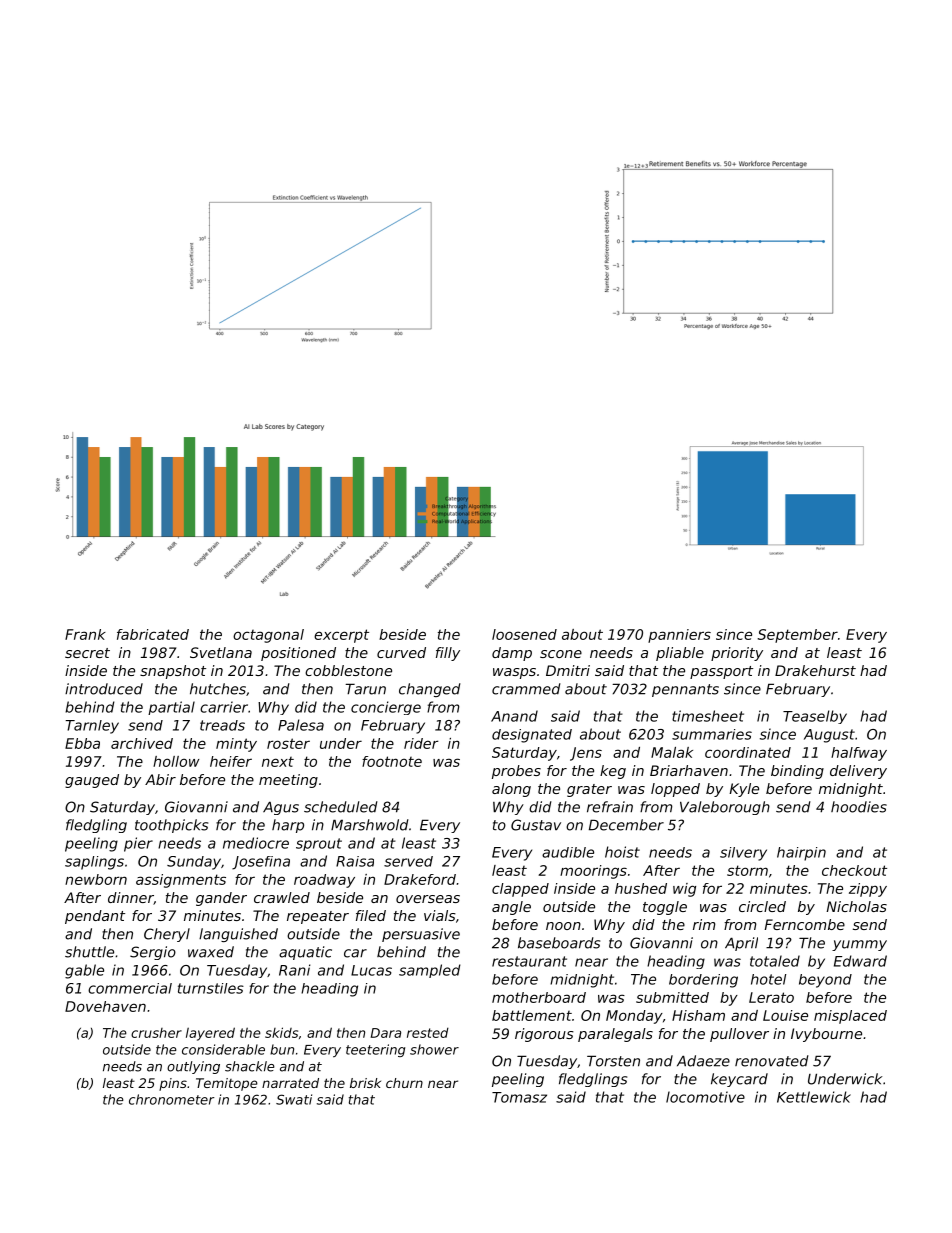  Describe the element at coordinates (519, 1097) in the document. I see `Tomasz` at that location.
